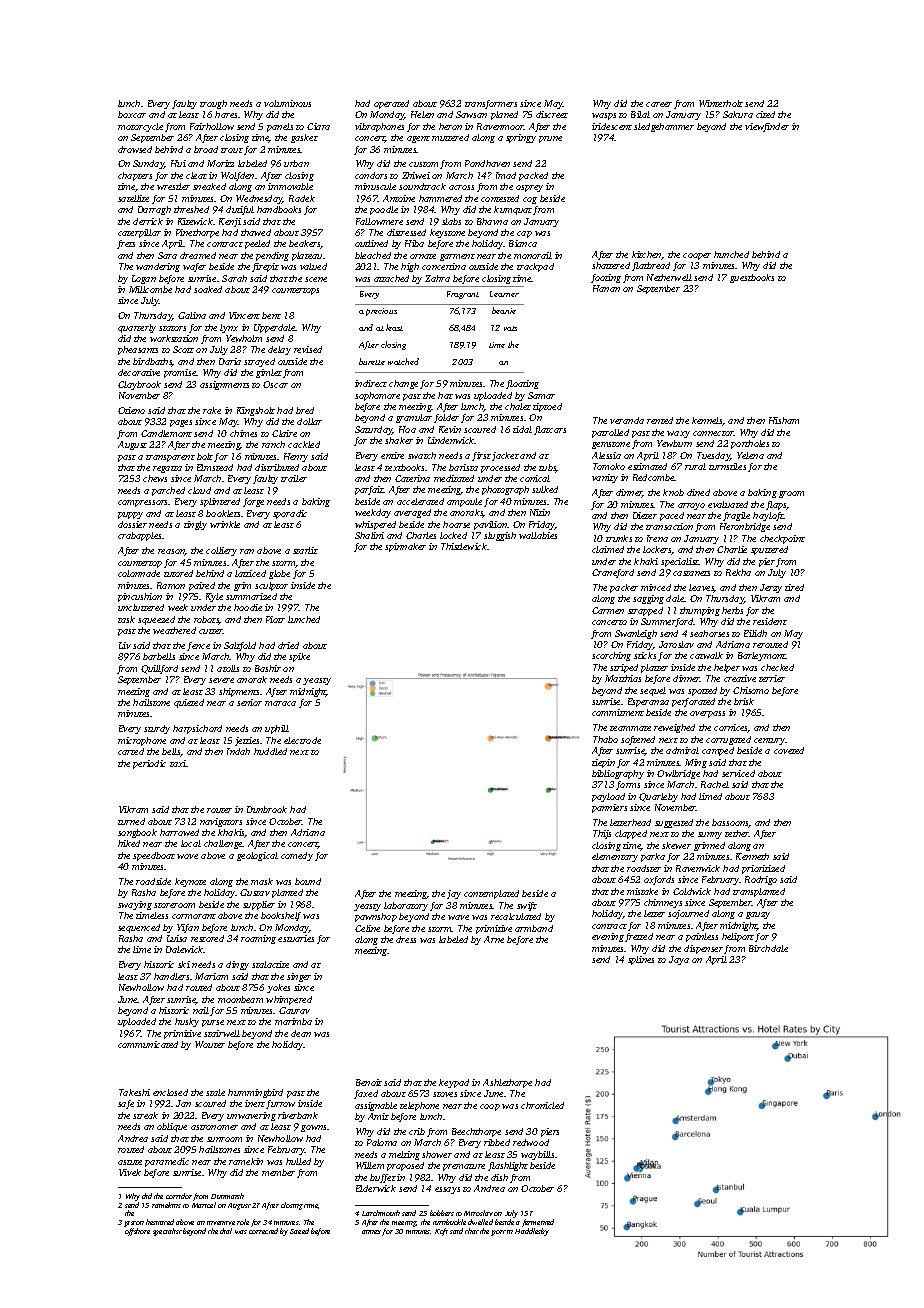 The height and width of the screenshot is (1308, 924). What do you see at coordinates (721, 103) in the screenshot?
I see `Winterholt` at bounding box center [721, 103].
